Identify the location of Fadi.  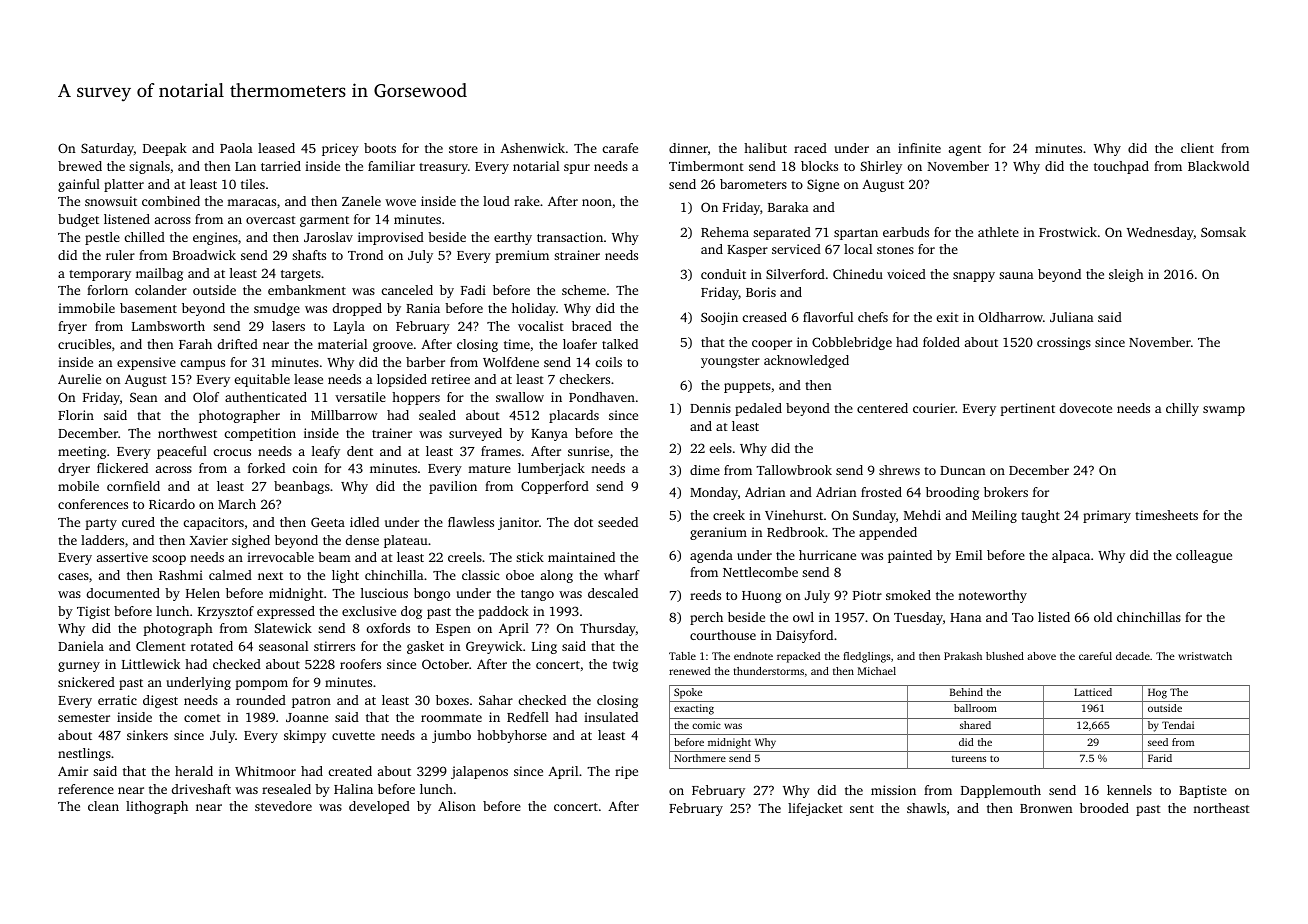
(473, 290).
